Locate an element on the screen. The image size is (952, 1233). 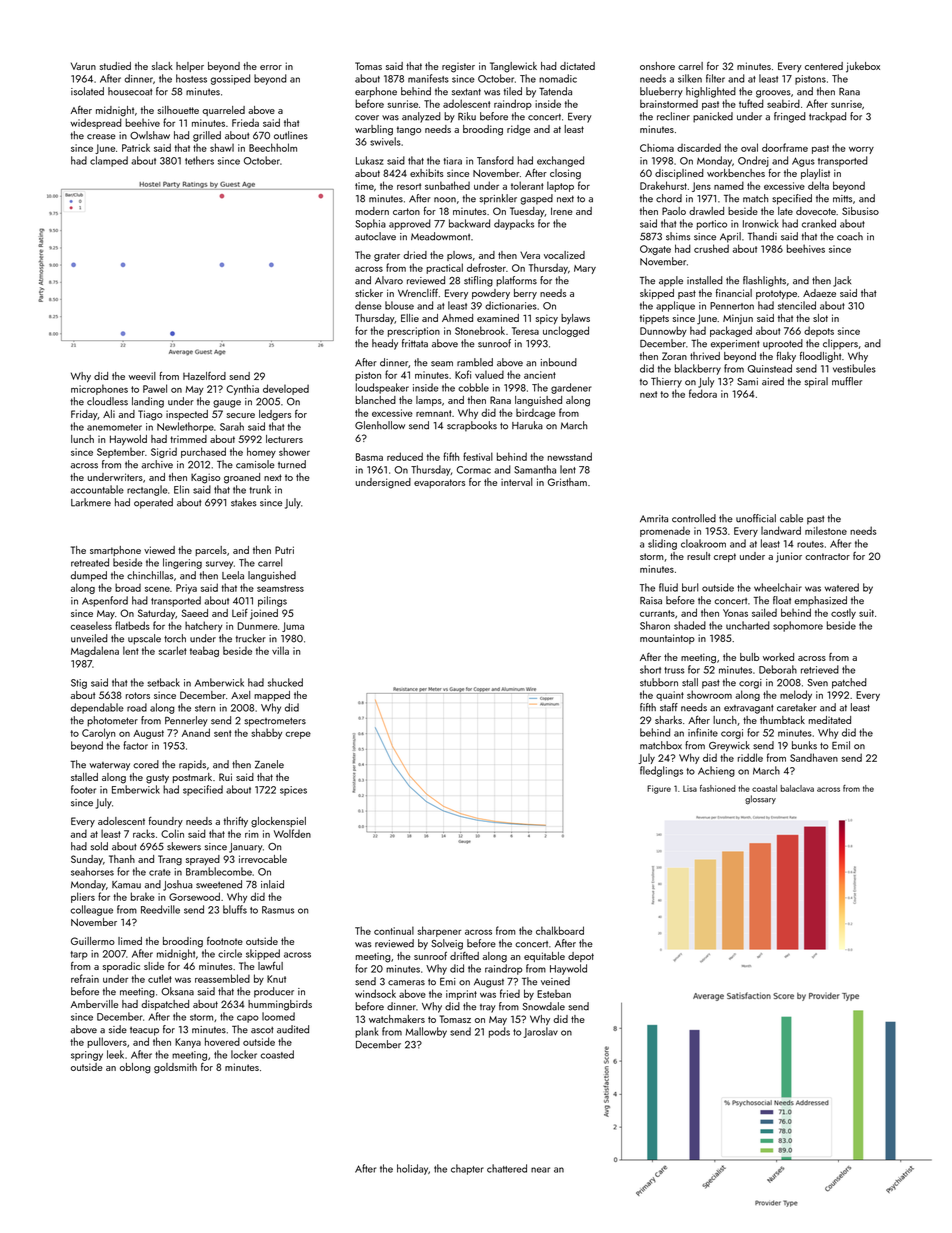
Bramblecombe is located at coordinates (219, 871).
